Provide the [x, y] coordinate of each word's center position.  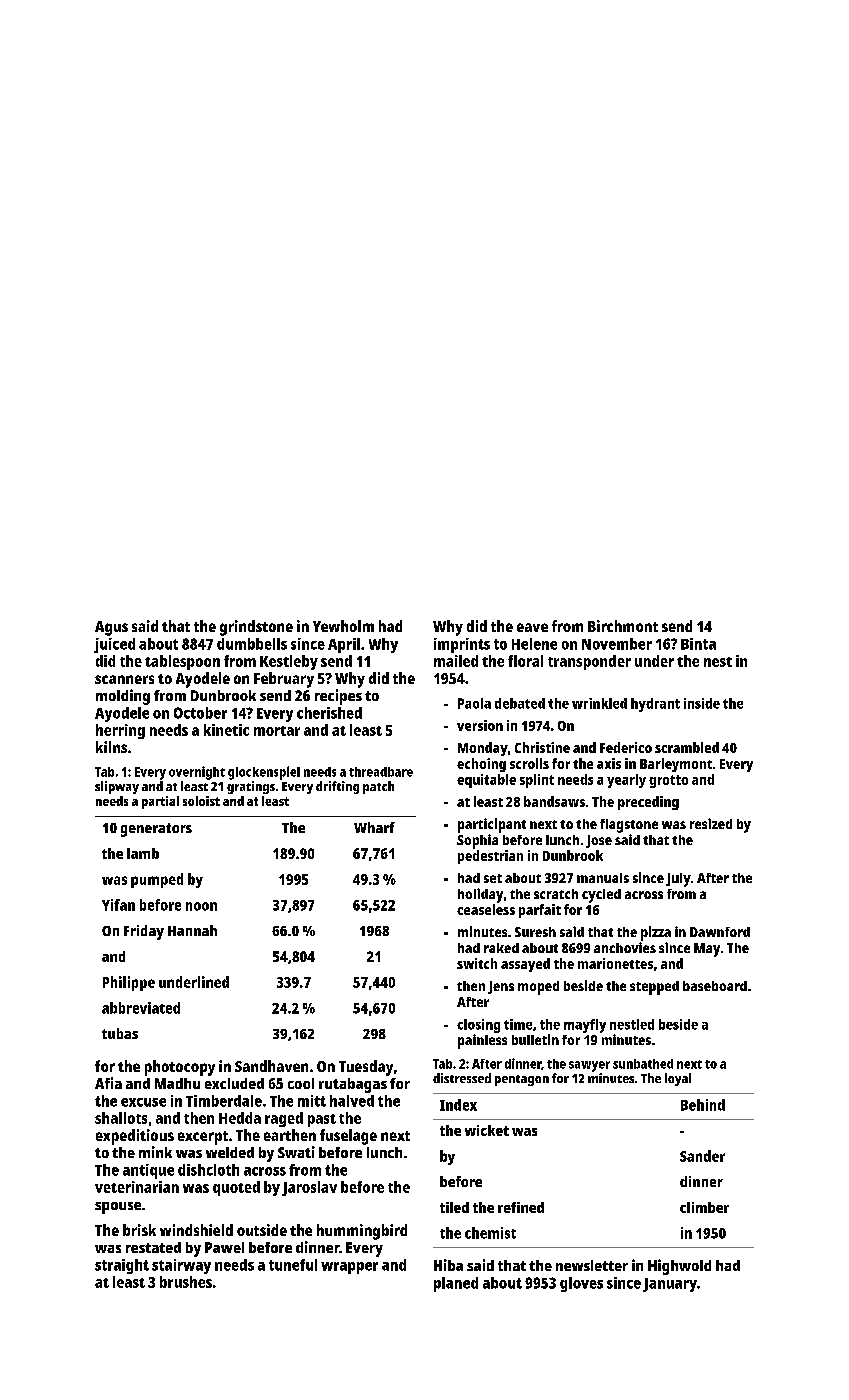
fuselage [348, 1137]
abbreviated [141, 1008]
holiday [480, 895]
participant [492, 825]
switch [477, 963]
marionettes [615, 963]
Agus [111, 628]
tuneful [293, 1265]
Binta [698, 644]
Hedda [240, 1118]
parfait [540, 911]
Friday [144, 932]
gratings [251, 787]
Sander [702, 1156]
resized [711, 823]
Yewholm [343, 626]
